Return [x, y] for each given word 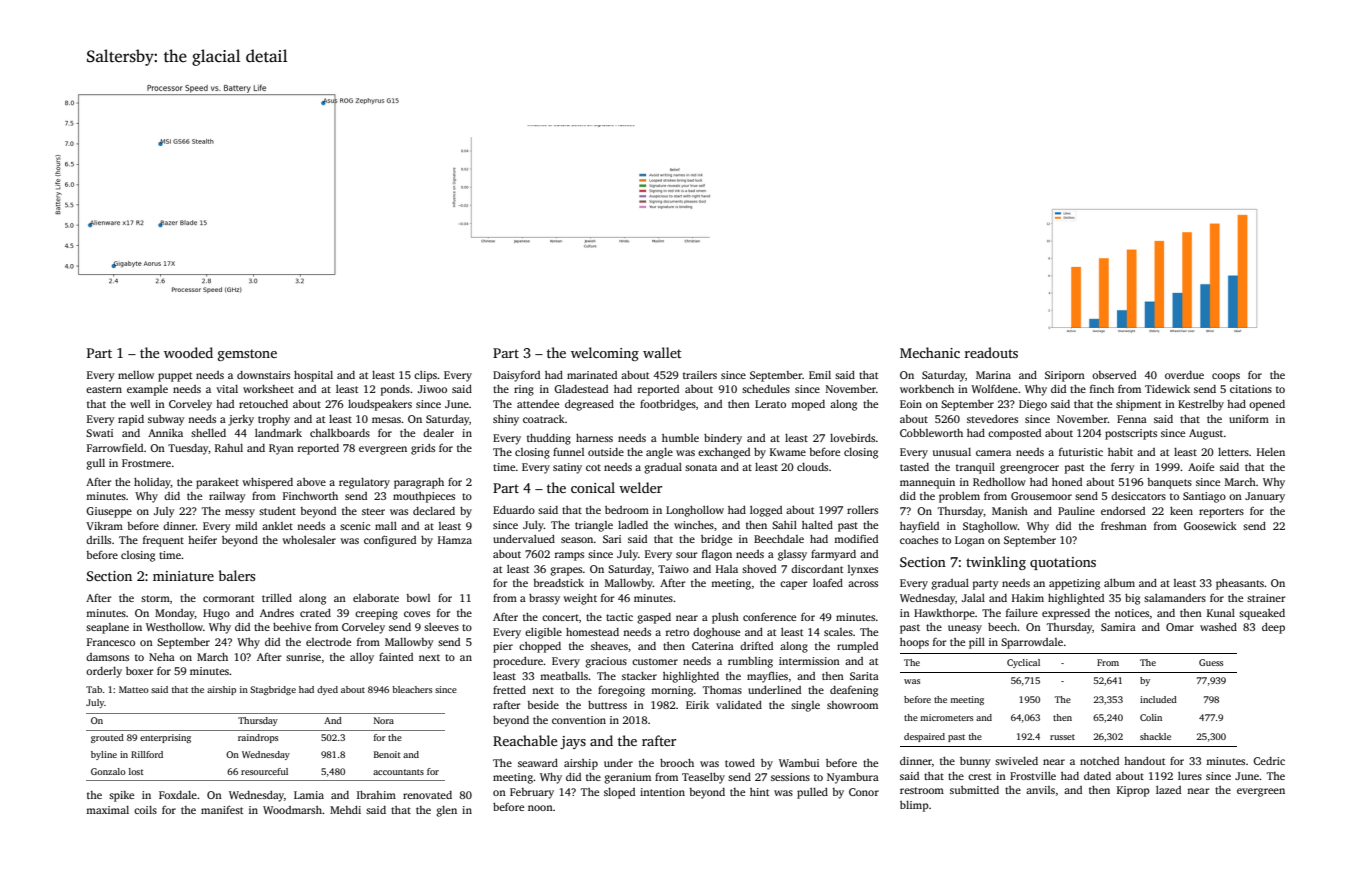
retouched [263, 404]
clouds [812, 467]
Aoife [1201, 466]
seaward [538, 763]
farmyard [833, 555]
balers [237, 575]
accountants [398, 772]
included [1158, 699]
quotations [1063, 563]
